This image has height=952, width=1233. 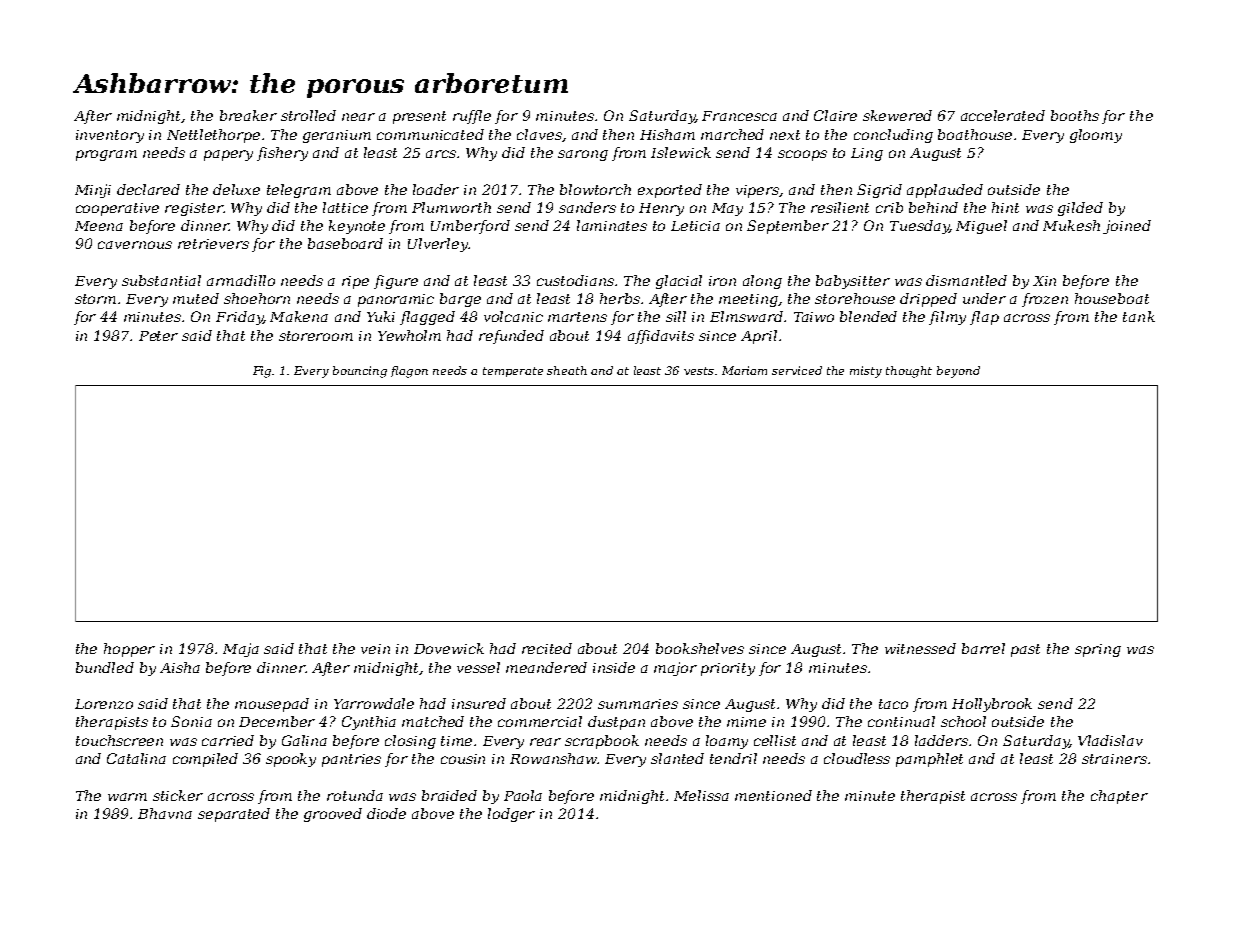 What do you see at coordinates (127, 797) in the image?
I see `warm` at bounding box center [127, 797].
